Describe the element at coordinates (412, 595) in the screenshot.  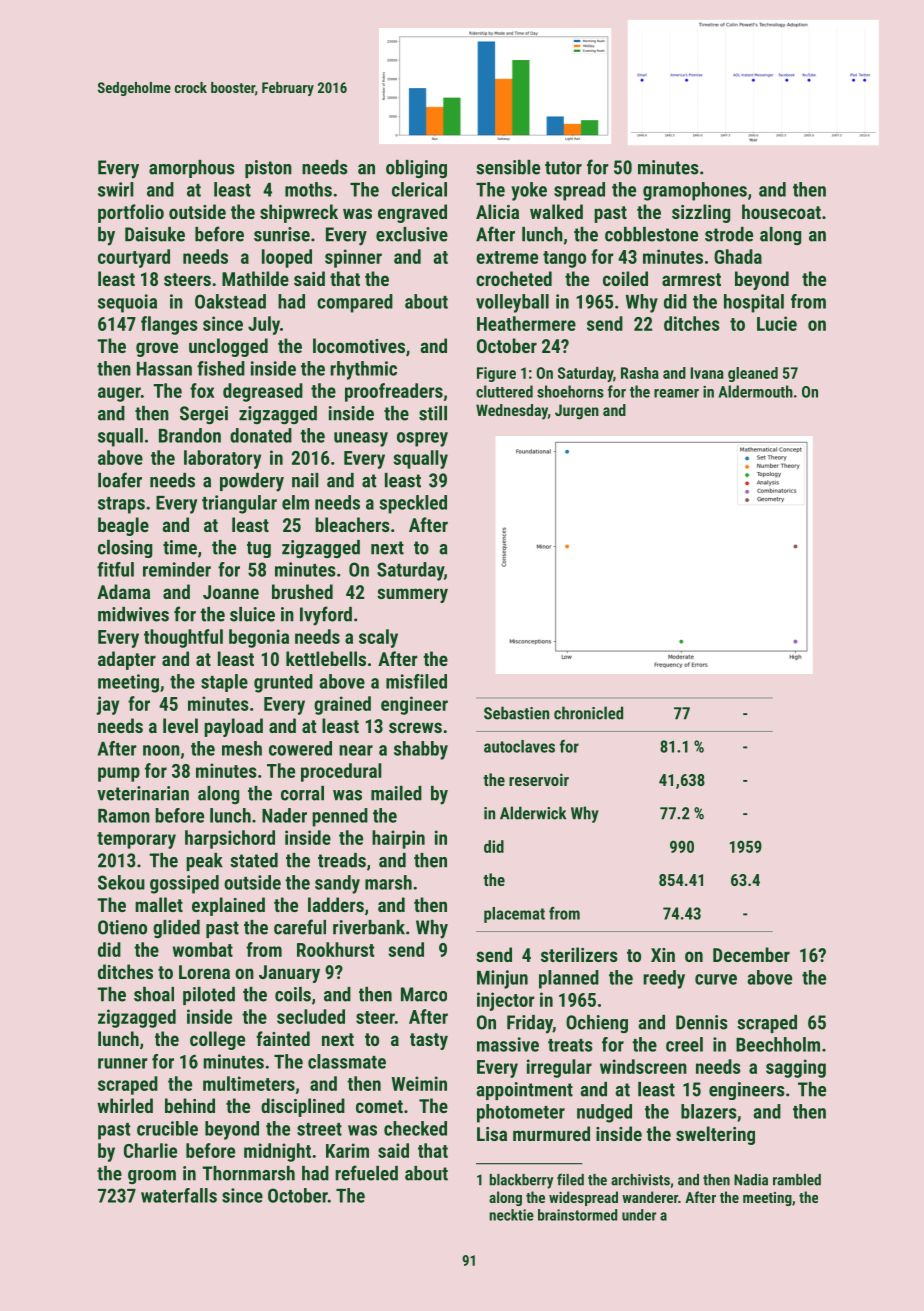
I see `summery` at that location.
